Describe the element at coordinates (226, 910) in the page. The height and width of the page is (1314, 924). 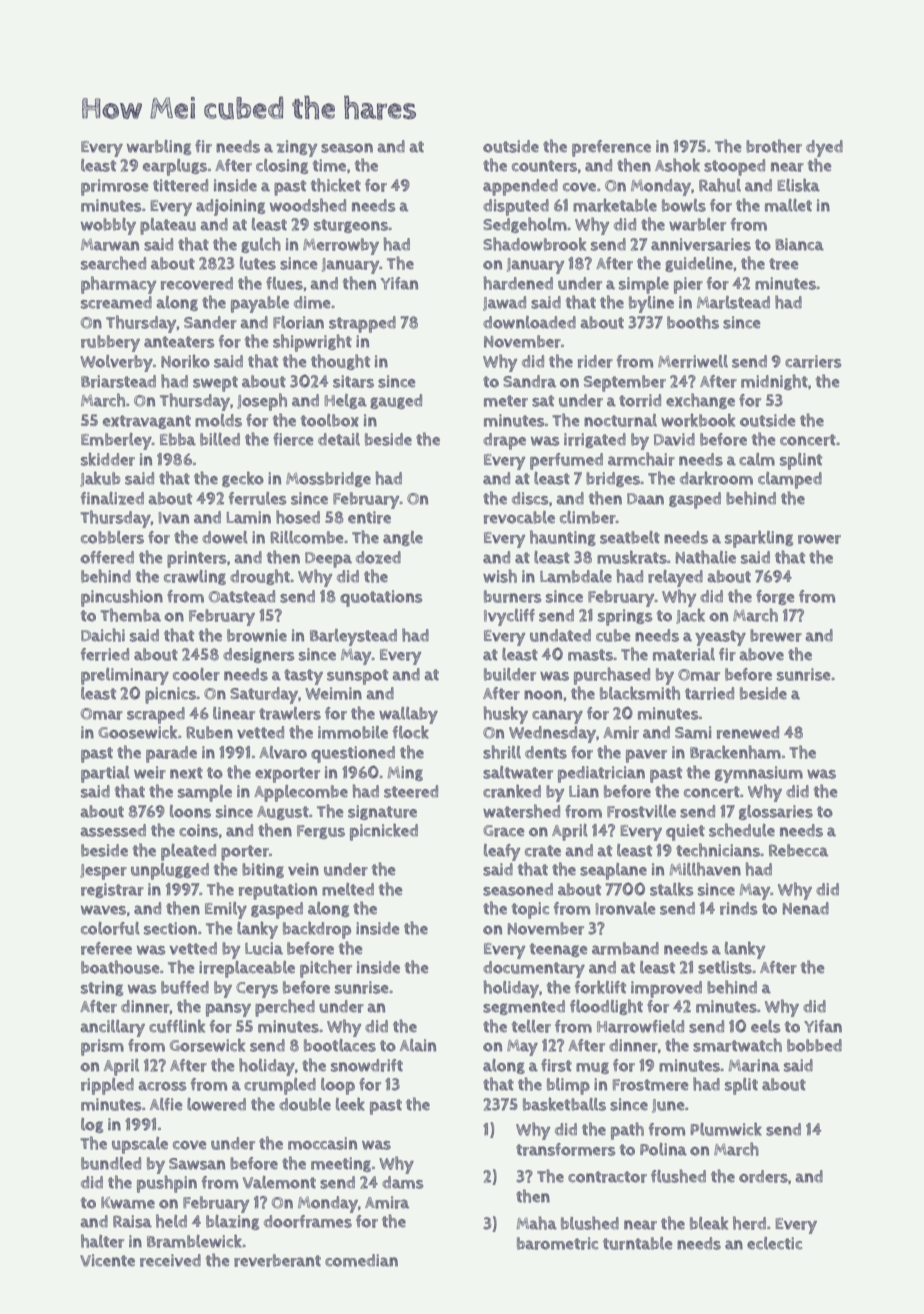
I see `Emily` at that location.
